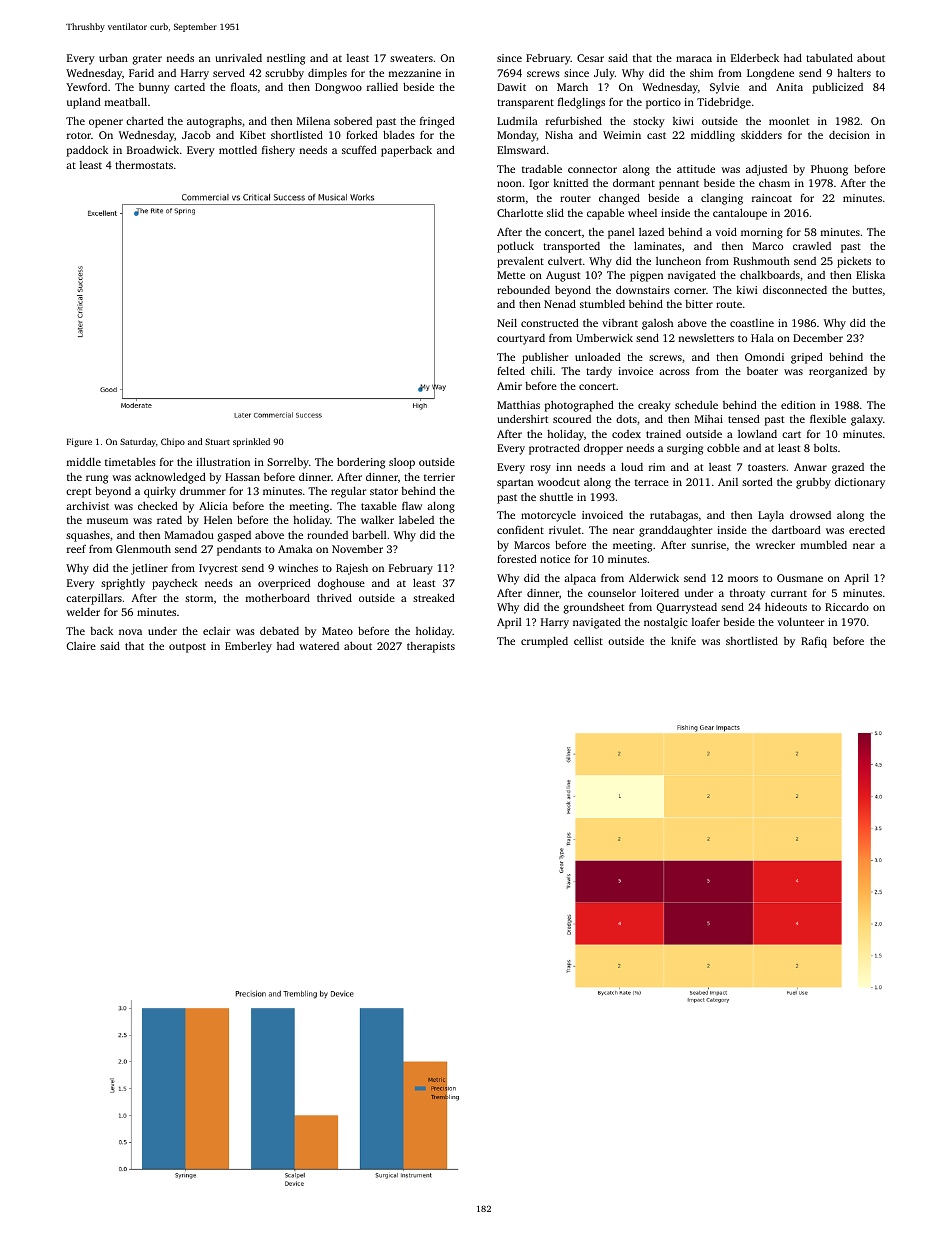 The height and width of the screenshot is (1233, 952). Describe the element at coordinates (683, 640) in the screenshot. I see `knife` at that location.
